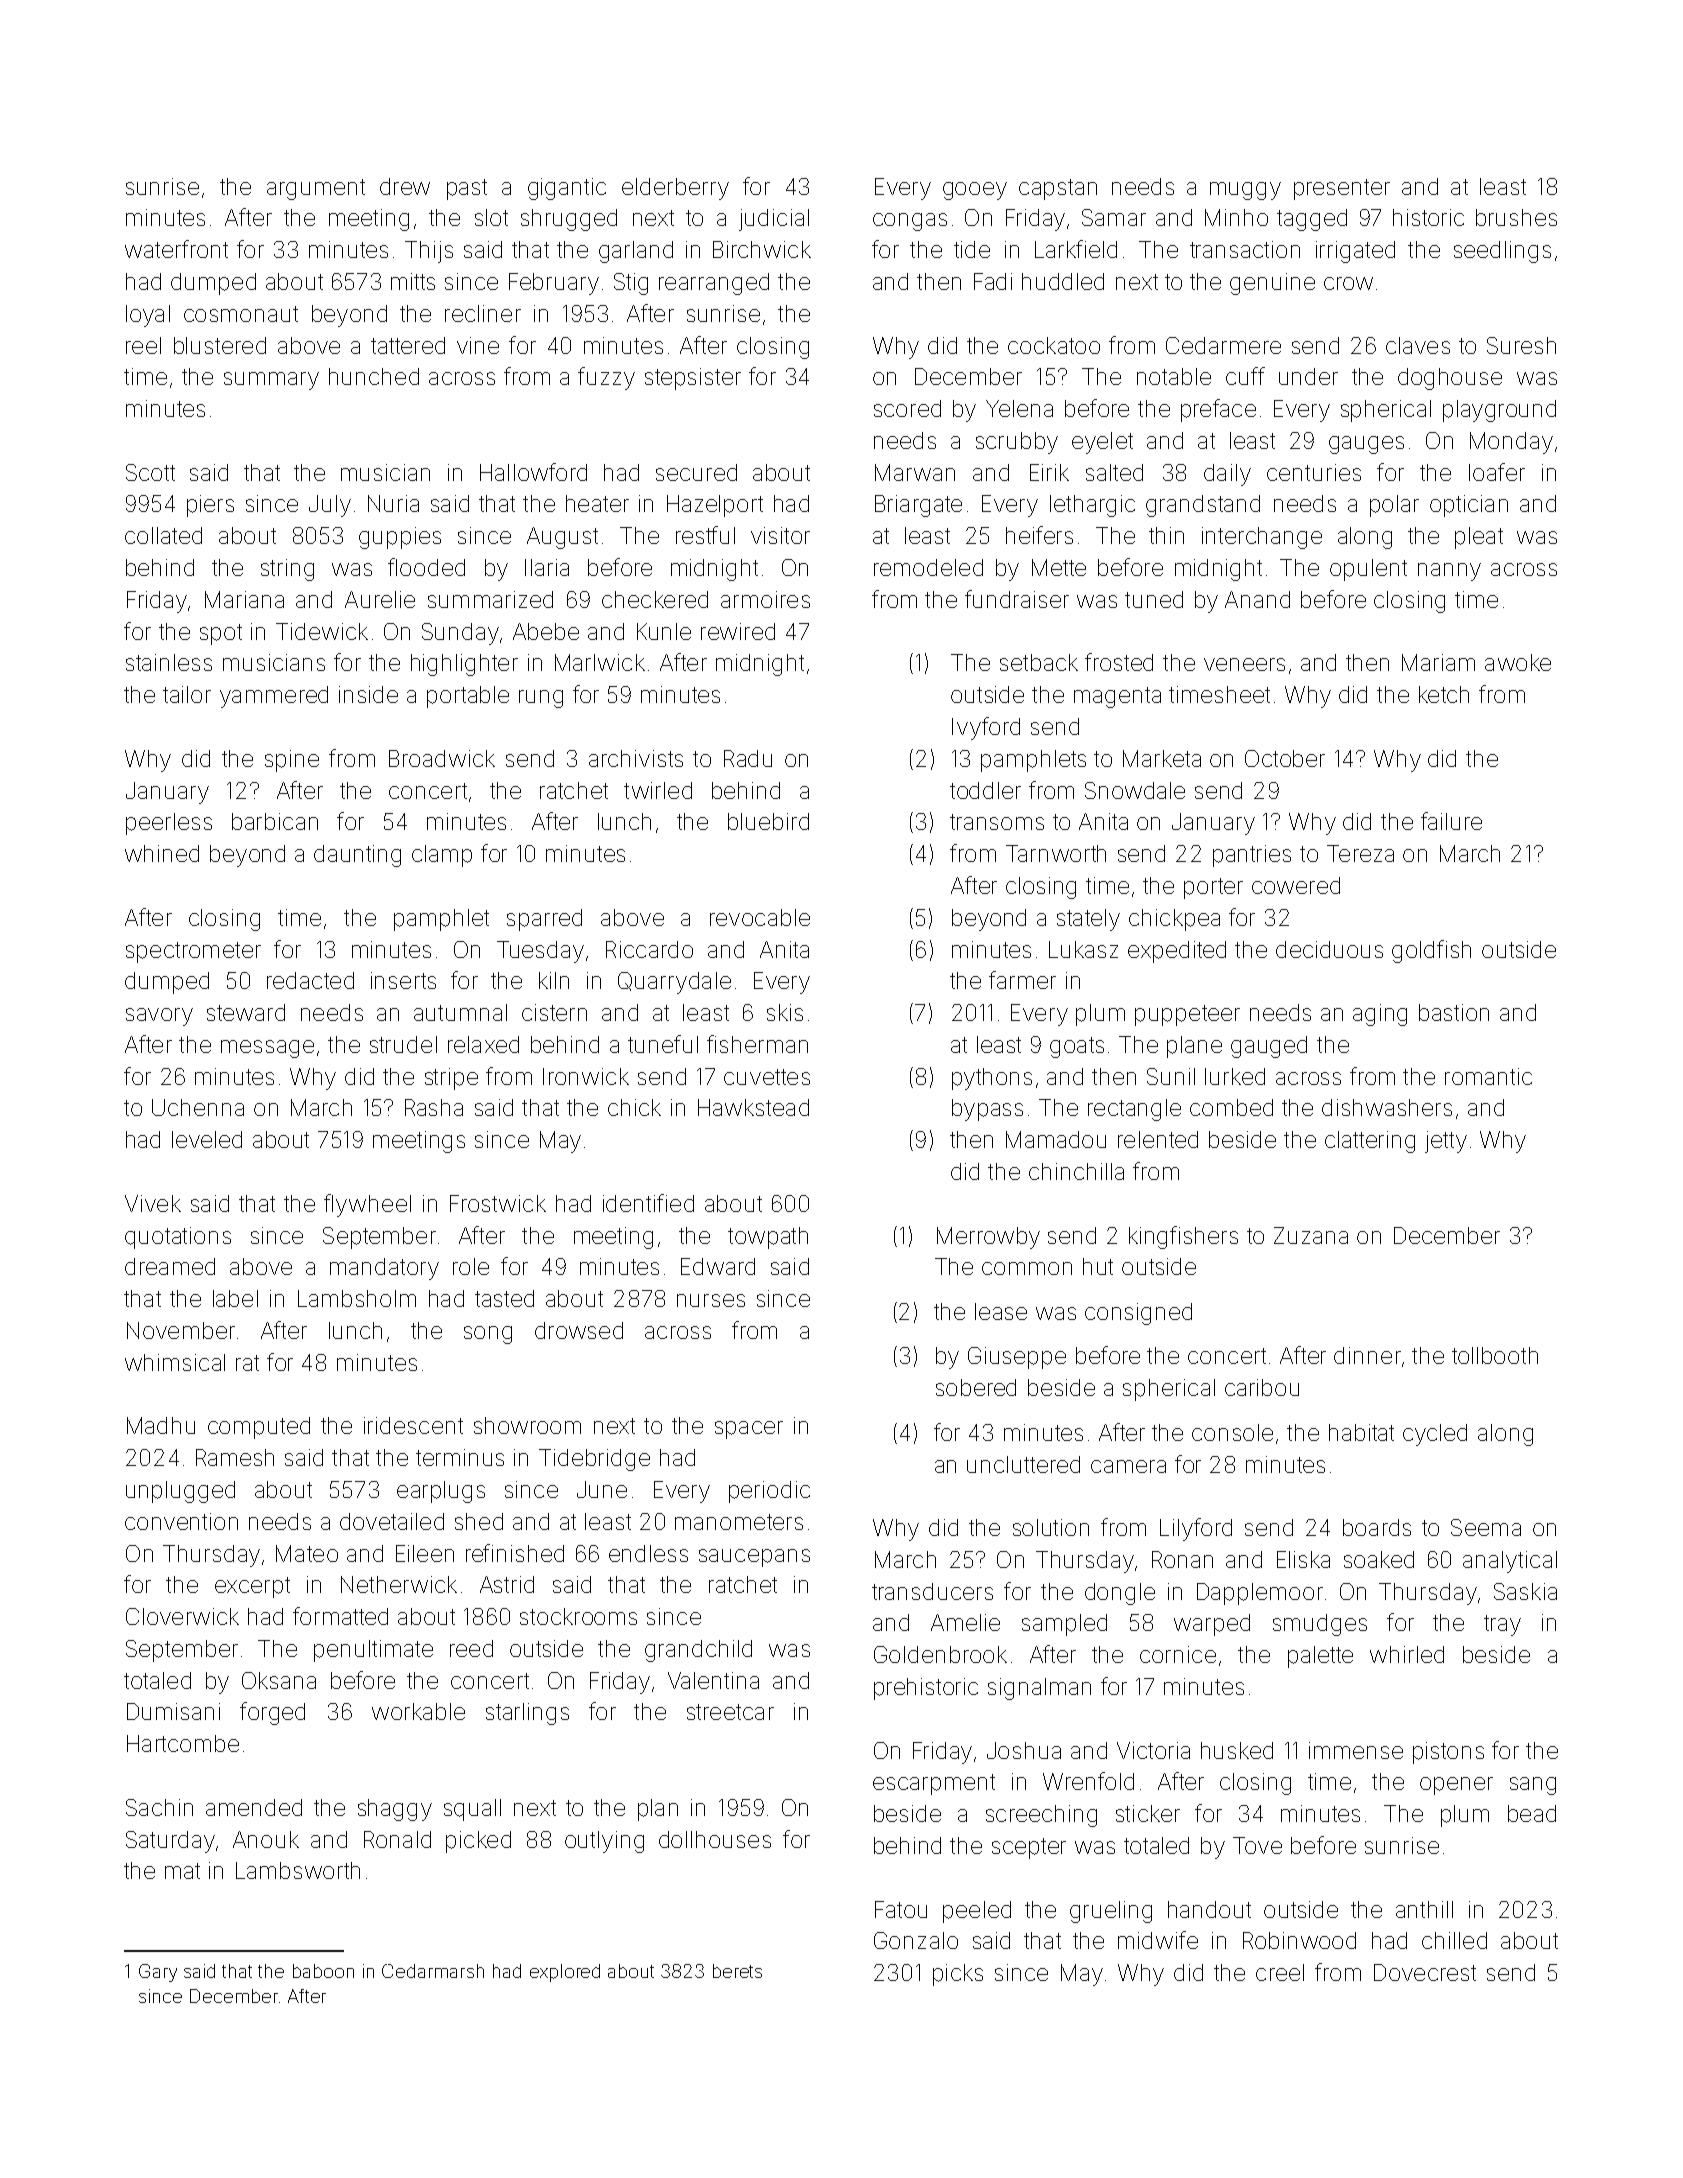  Describe the element at coordinates (754, 1558) in the screenshot. I see `saucepans` at that location.
